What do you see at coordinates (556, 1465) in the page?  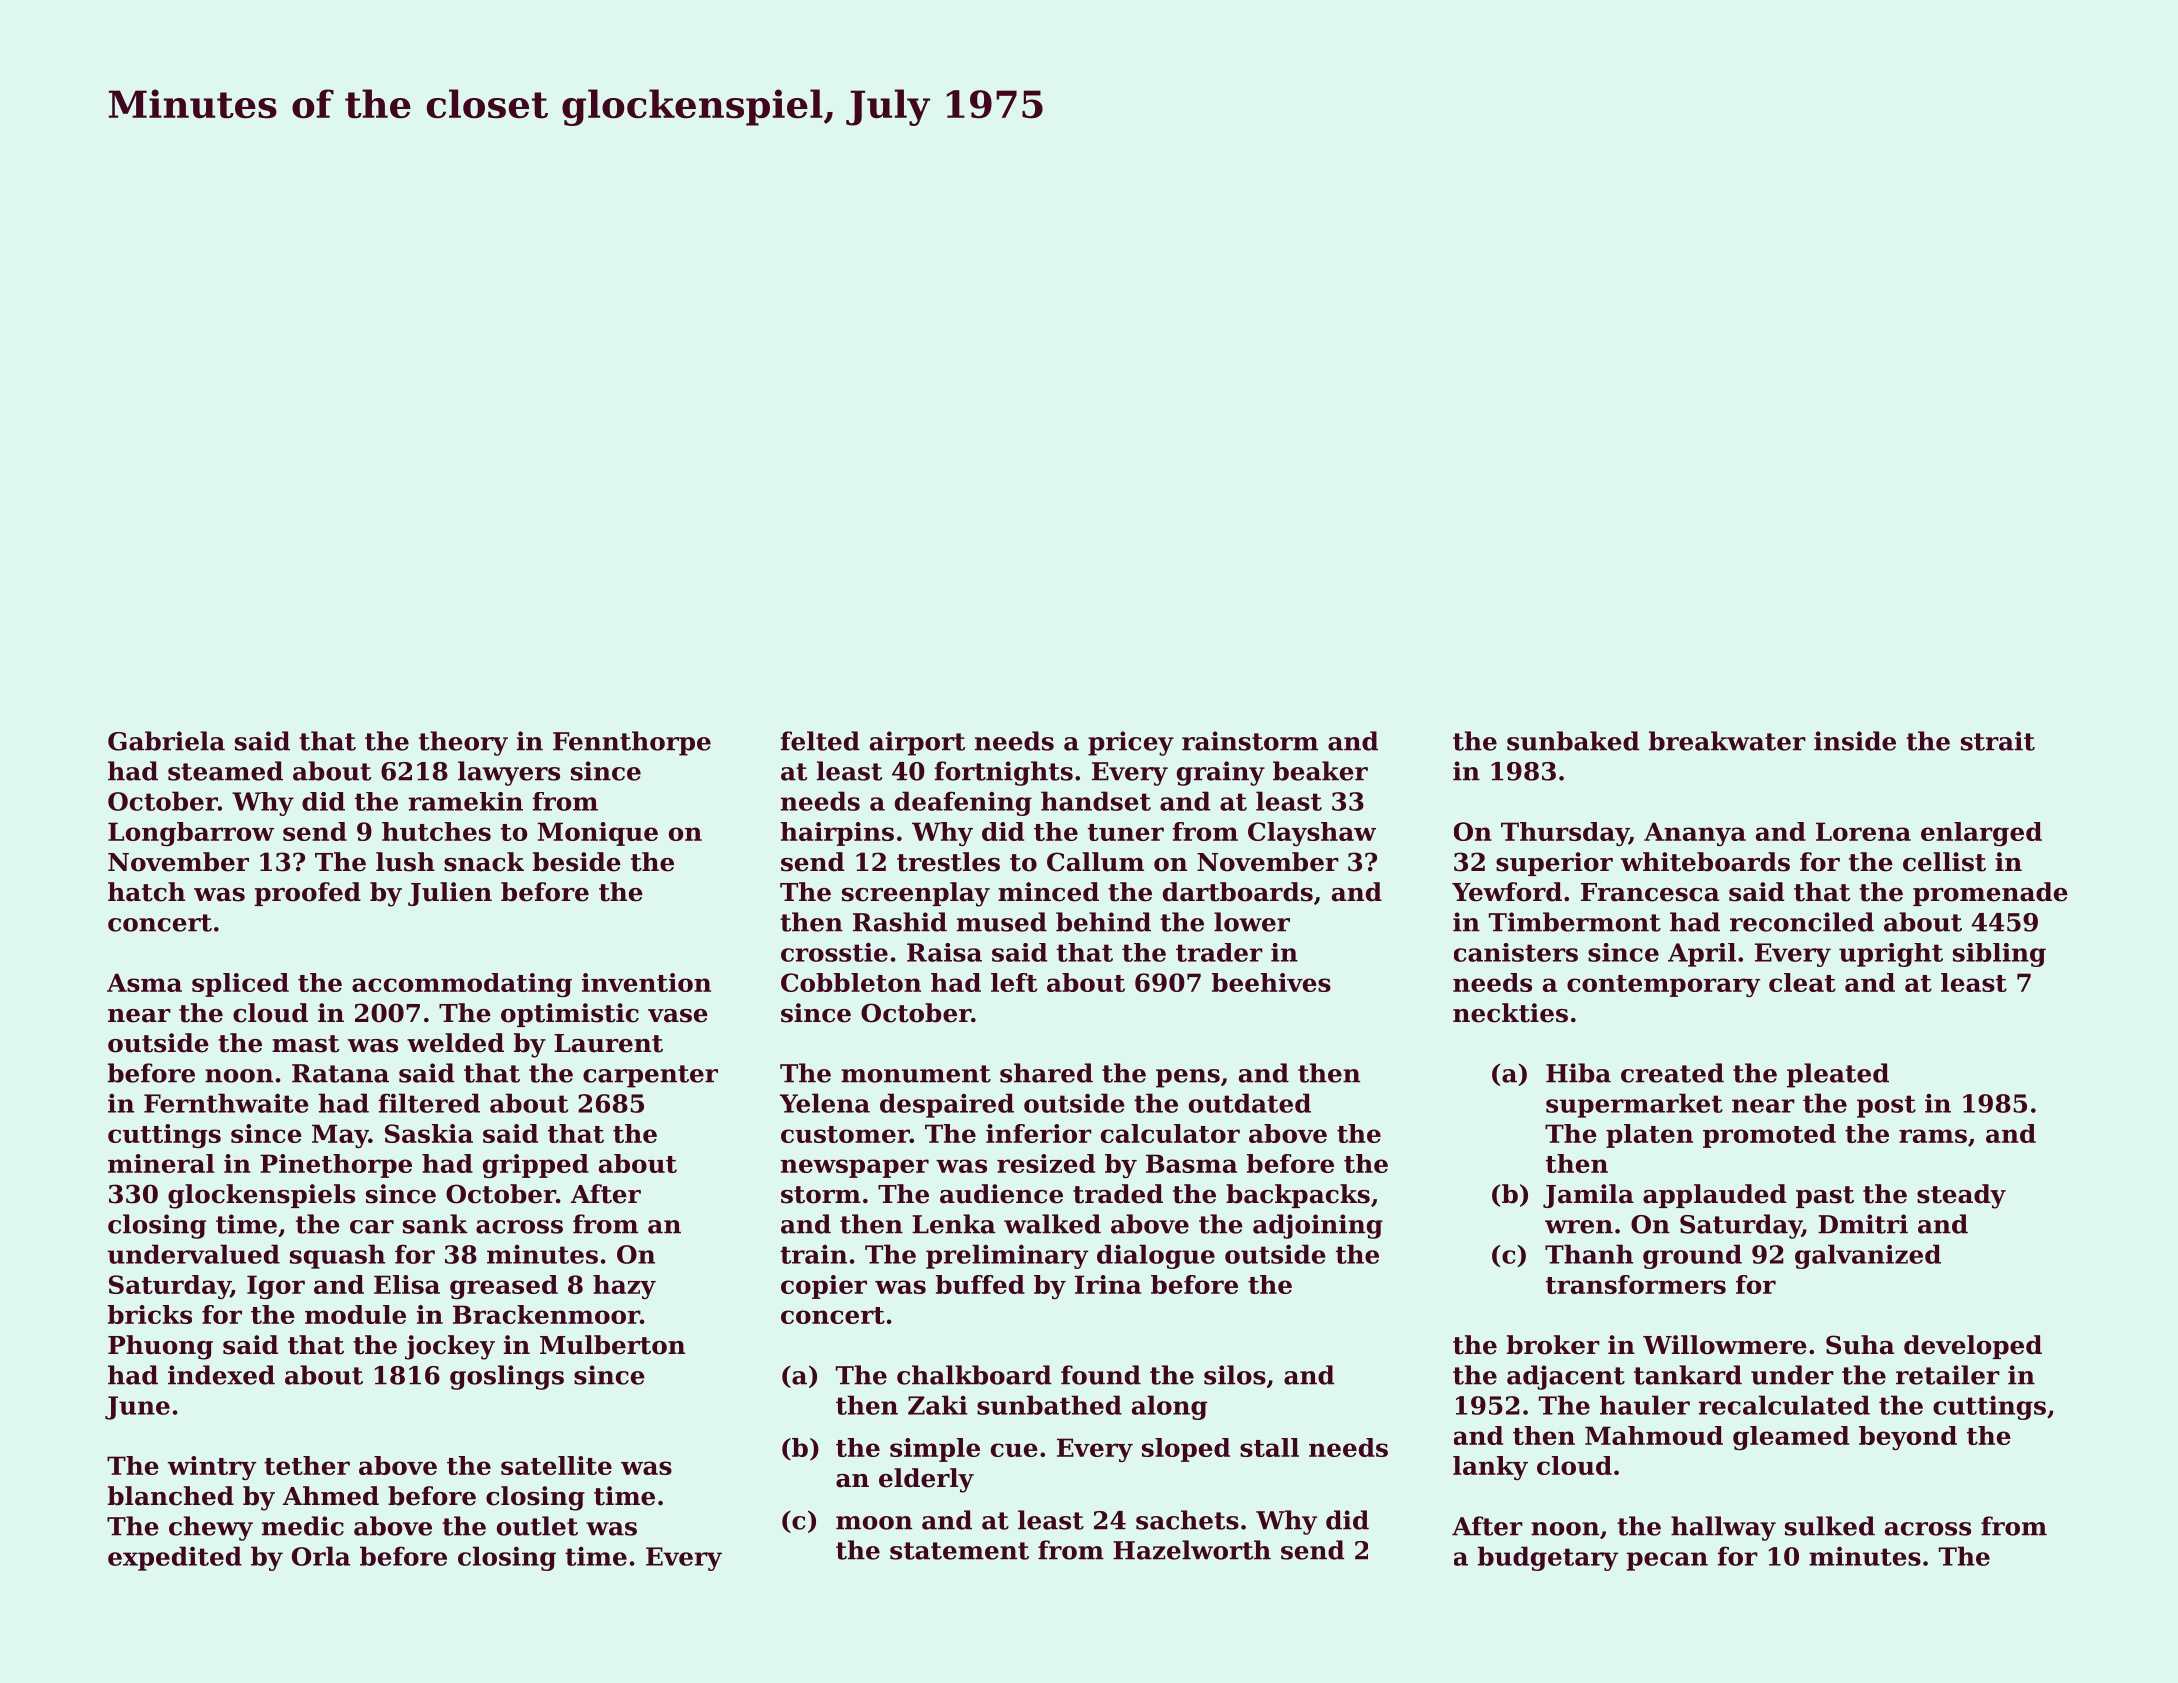 I see `satellite` at bounding box center [556, 1465].
